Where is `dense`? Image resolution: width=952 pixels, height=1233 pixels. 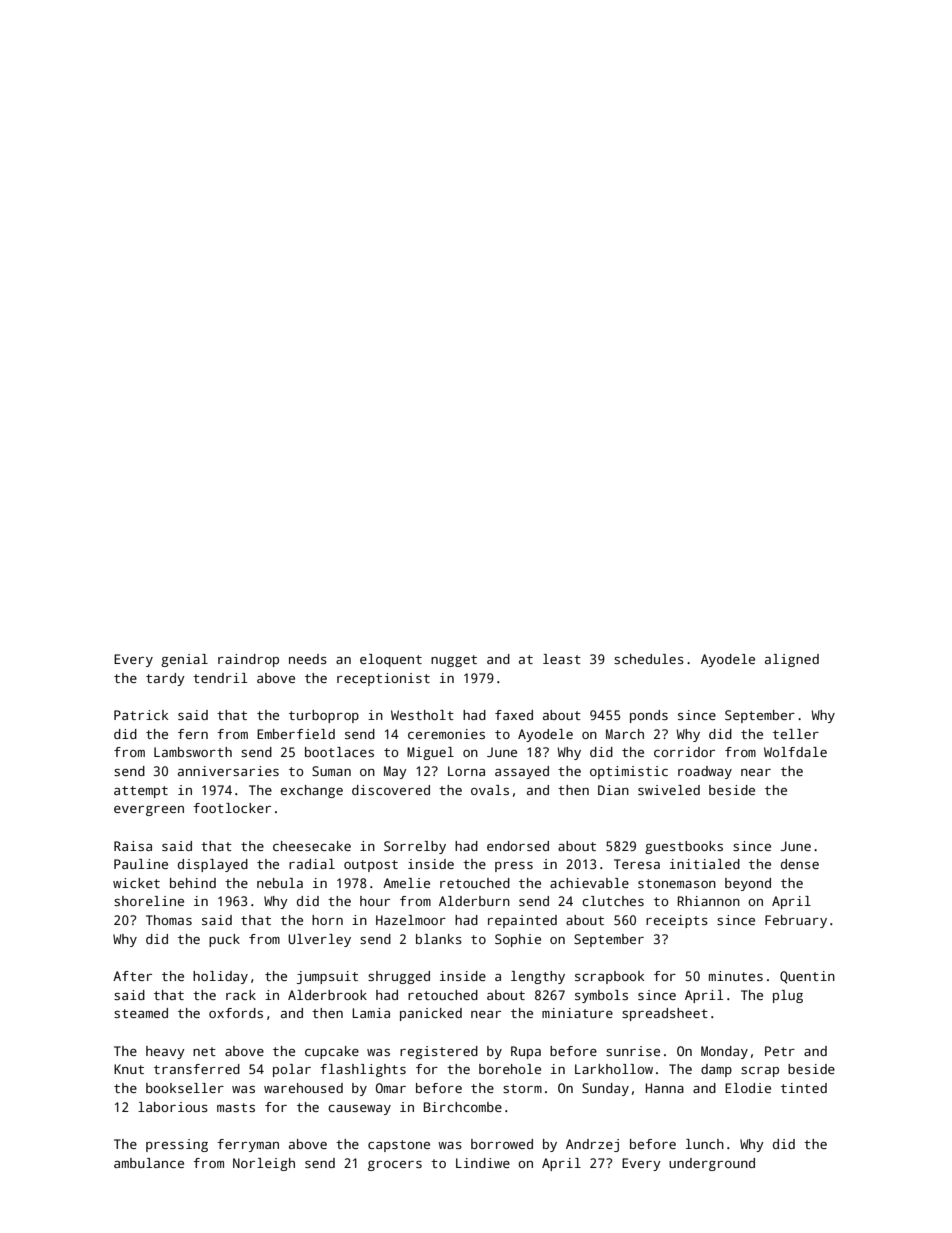
dense is located at coordinates (800, 864).
